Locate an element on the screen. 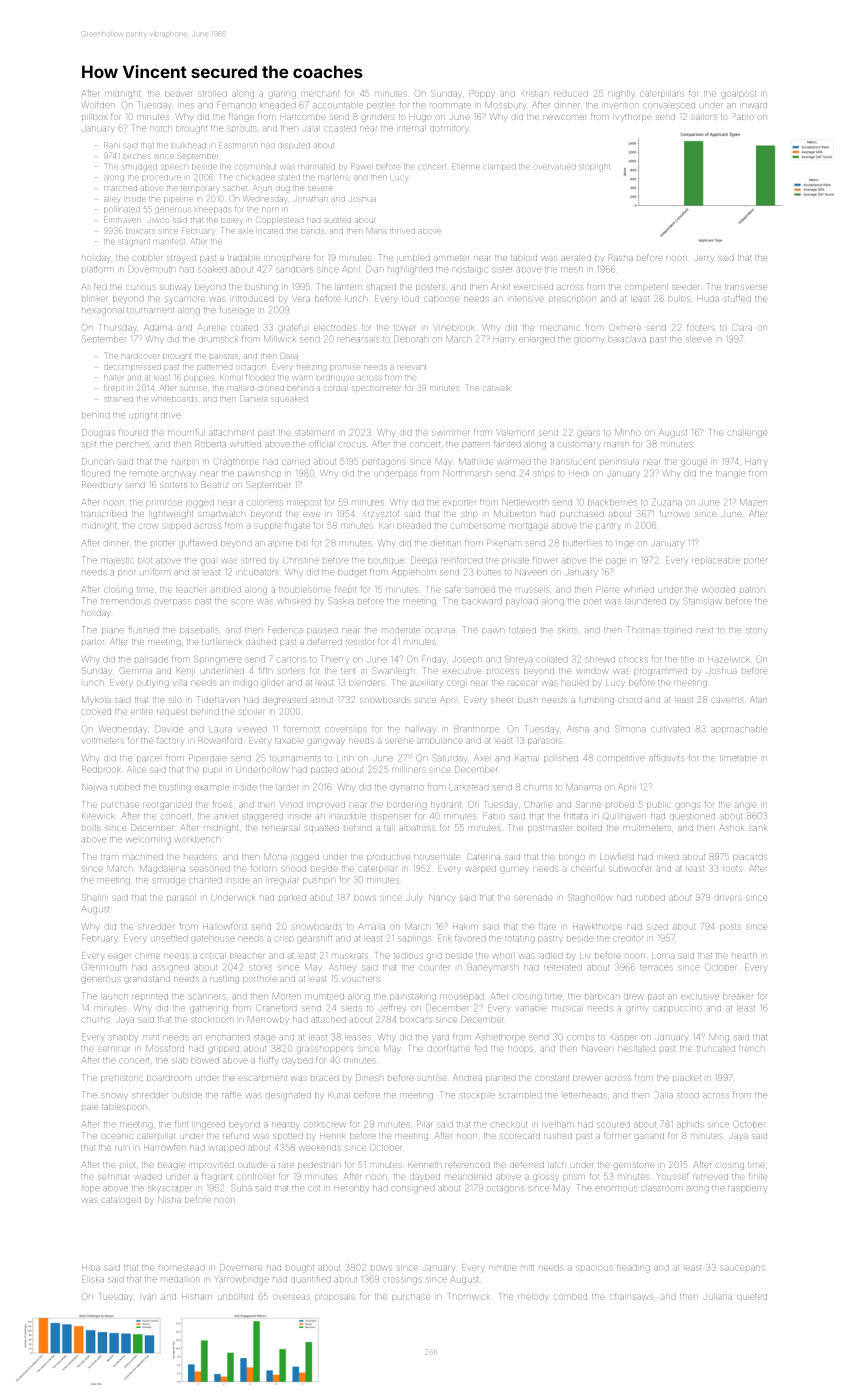 The width and height of the screenshot is (849, 1400). electrodes is located at coordinates (335, 328).
